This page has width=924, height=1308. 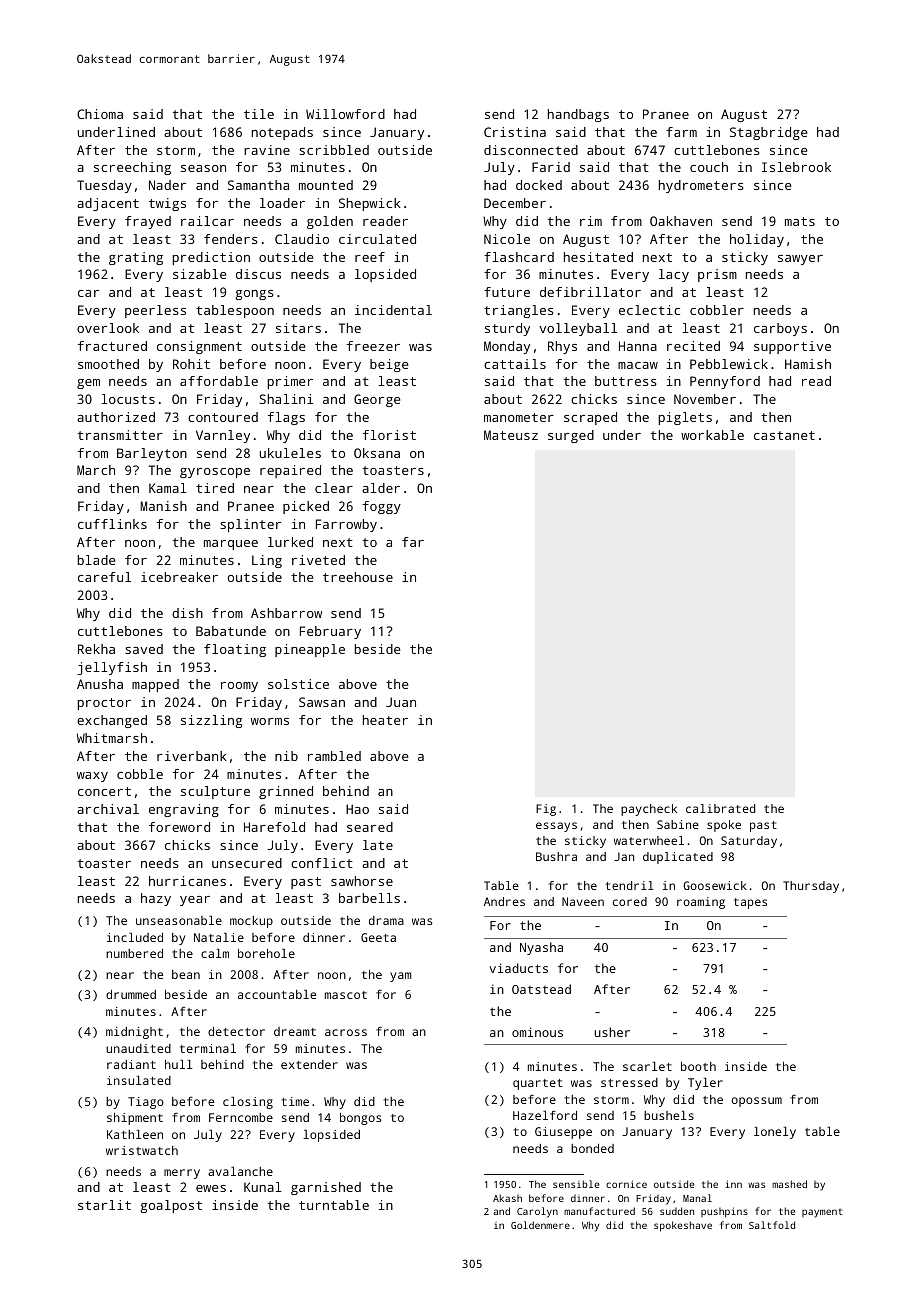 I want to click on workable, so click(x=712, y=435).
